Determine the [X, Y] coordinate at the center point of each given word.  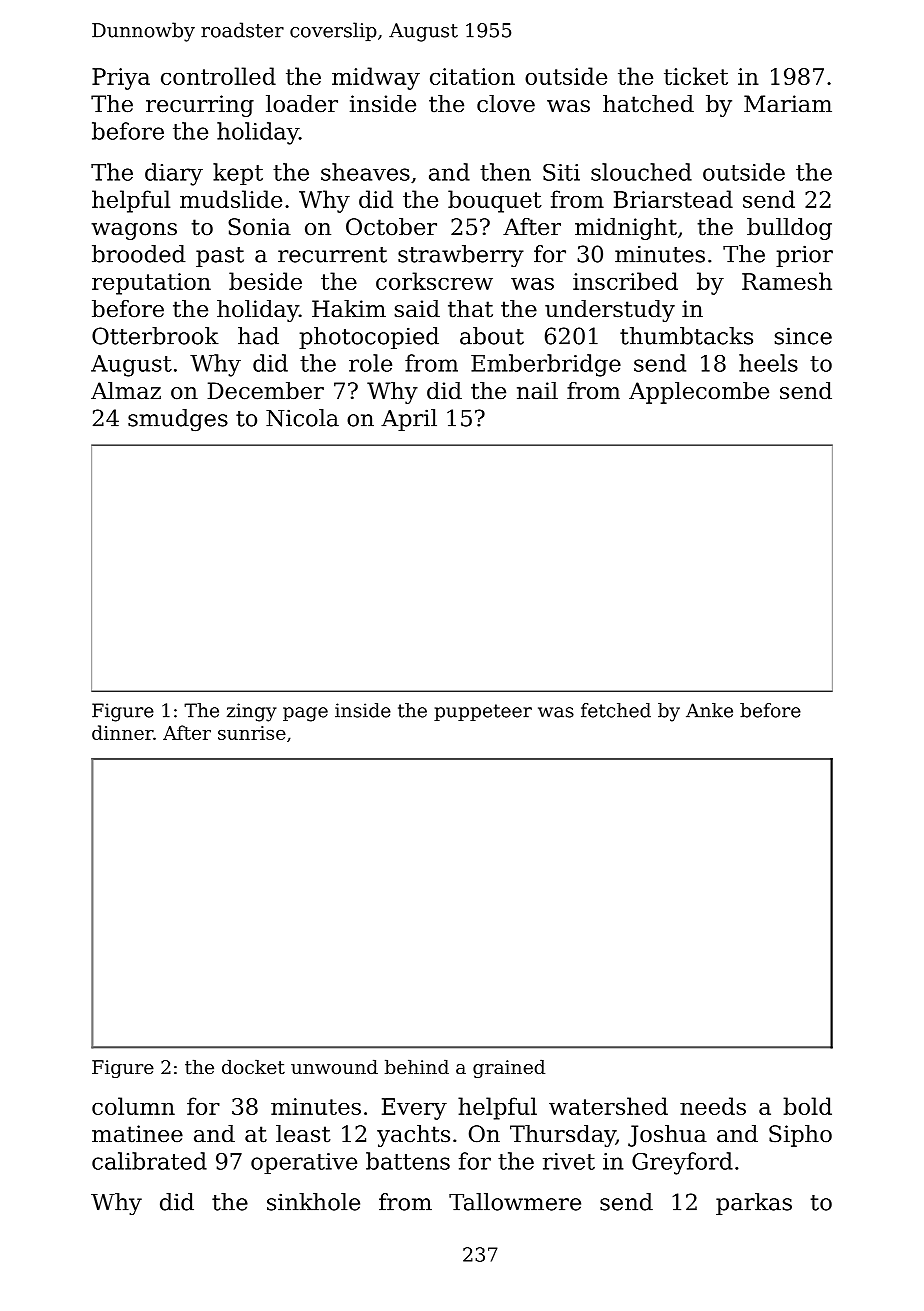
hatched [648, 104]
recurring [200, 106]
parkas [754, 1204]
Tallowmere [515, 1202]
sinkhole [313, 1202]
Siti [561, 172]
